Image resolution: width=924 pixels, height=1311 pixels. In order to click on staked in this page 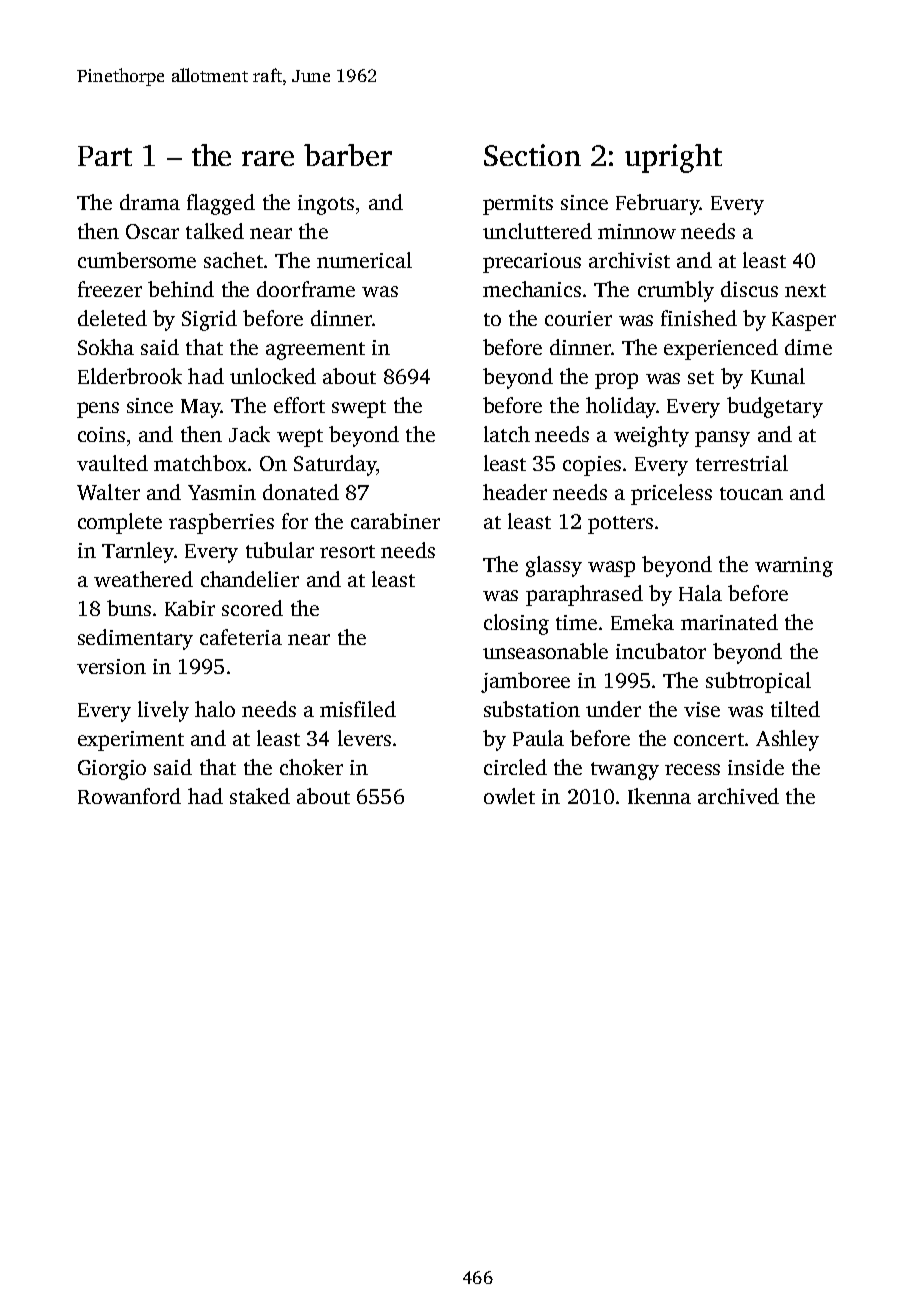, I will do `click(260, 796)`.
